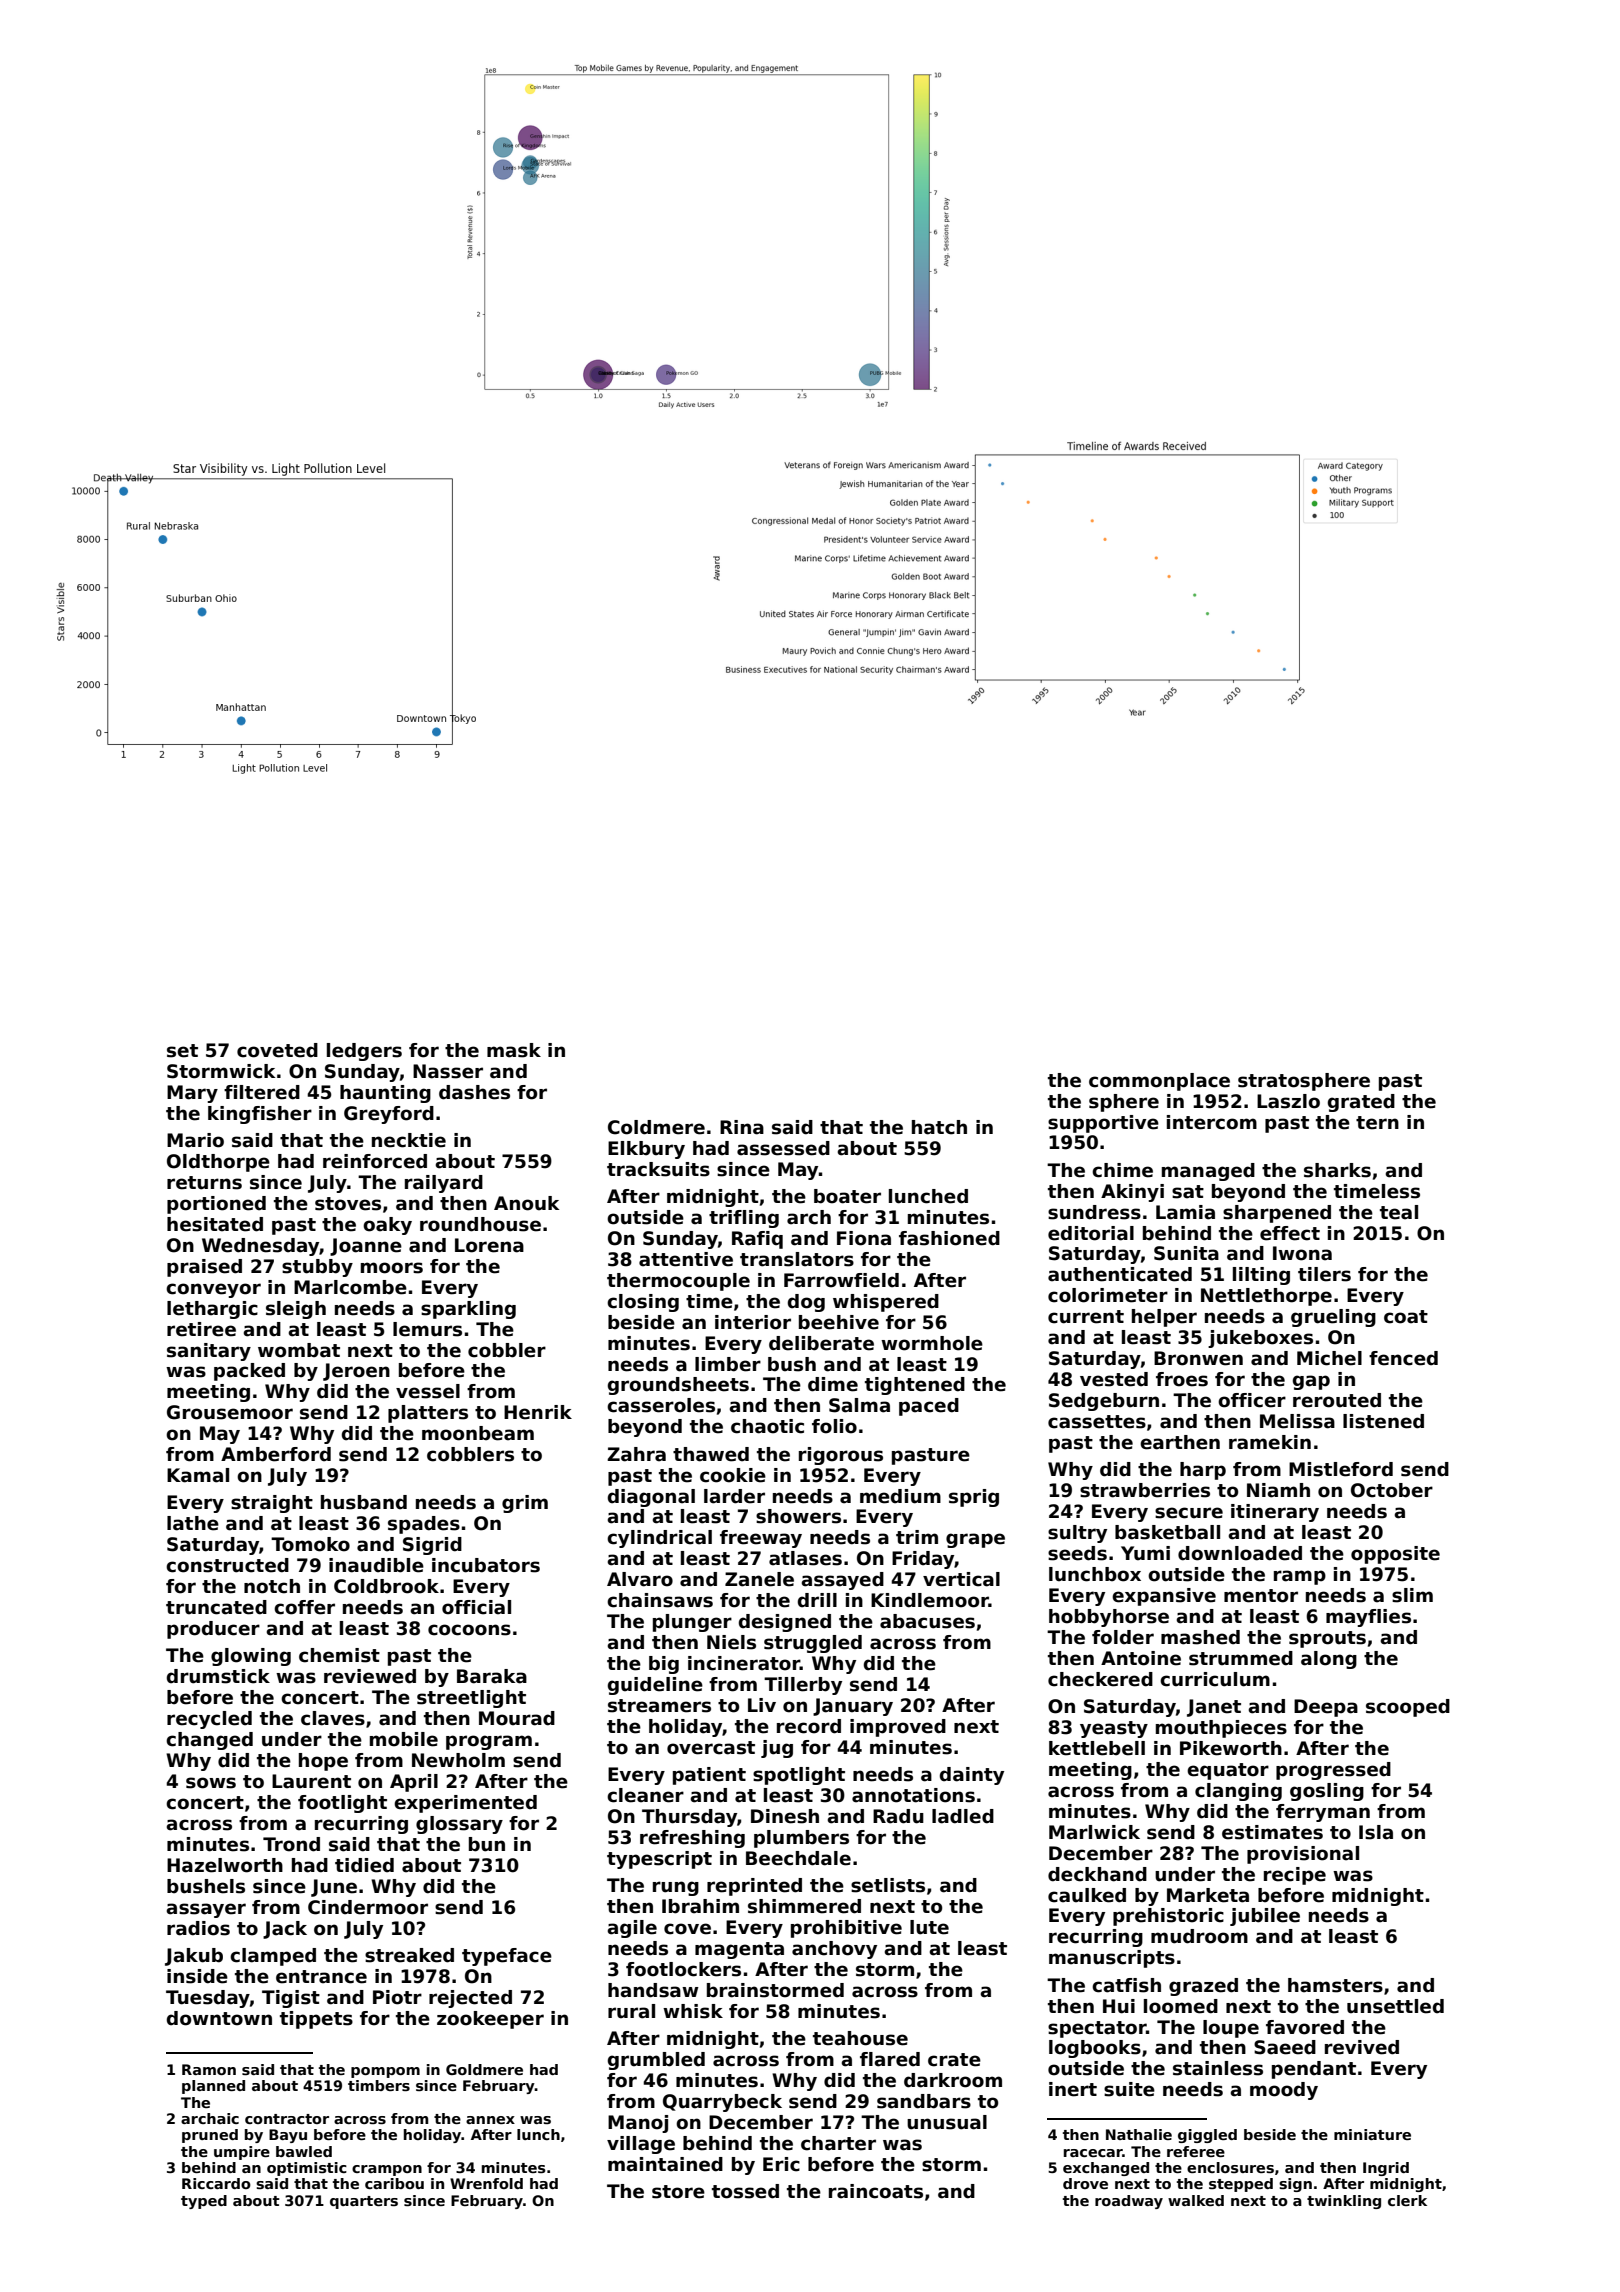 The width and height of the screenshot is (1620, 2292). I want to click on deliberate, so click(821, 1343).
